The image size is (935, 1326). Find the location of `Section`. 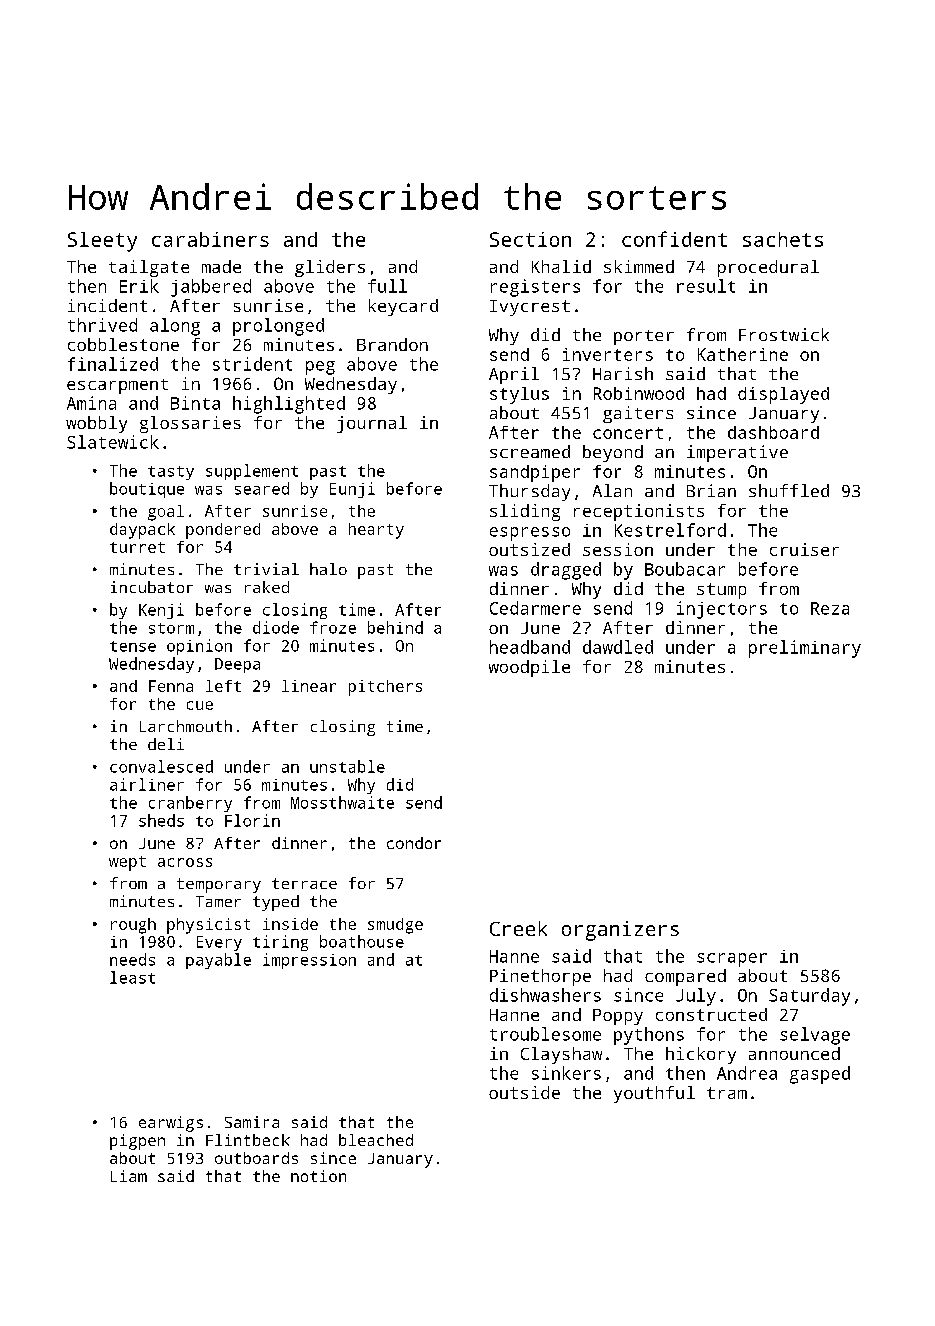

Section is located at coordinates (530, 239).
